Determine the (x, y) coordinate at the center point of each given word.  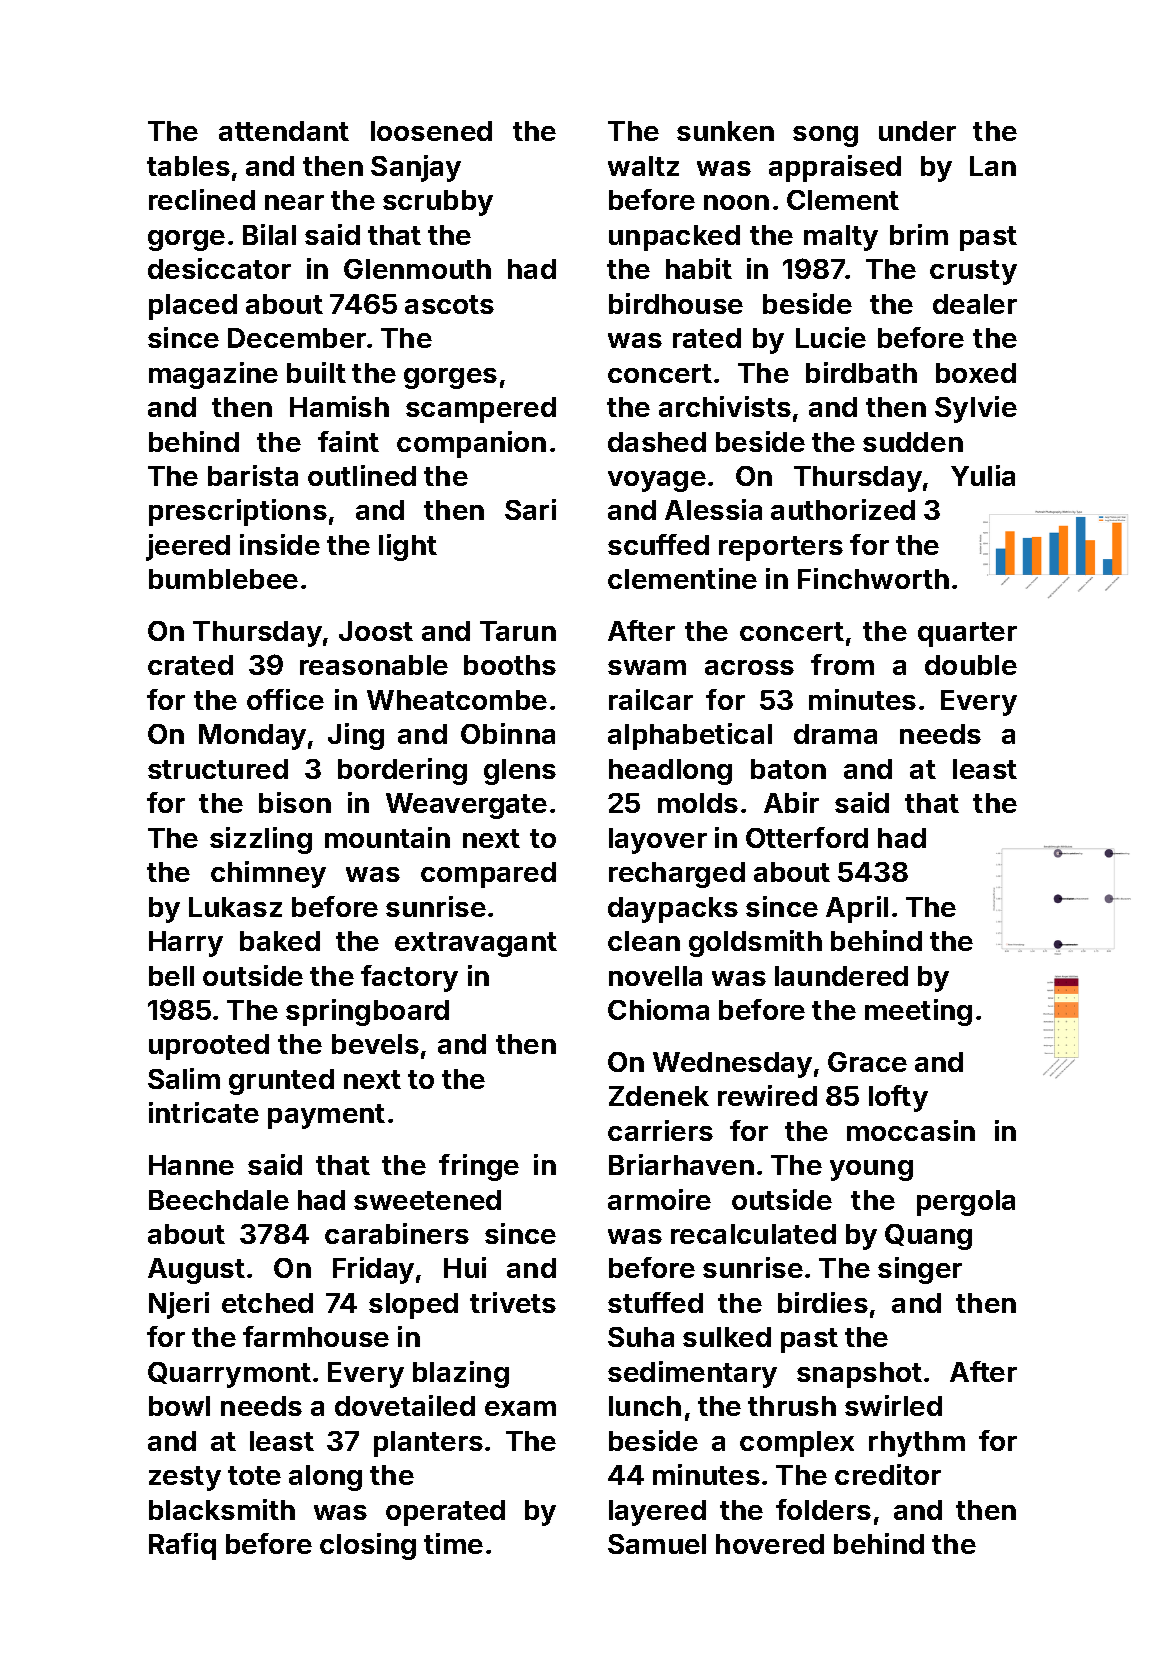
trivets (513, 1302)
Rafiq (182, 1546)
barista (253, 475)
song (825, 136)
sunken (725, 131)
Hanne (191, 1165)
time (453, 1543)
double (971, 665)
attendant (284, 131)
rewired (767, 1095)
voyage (657, 481)
